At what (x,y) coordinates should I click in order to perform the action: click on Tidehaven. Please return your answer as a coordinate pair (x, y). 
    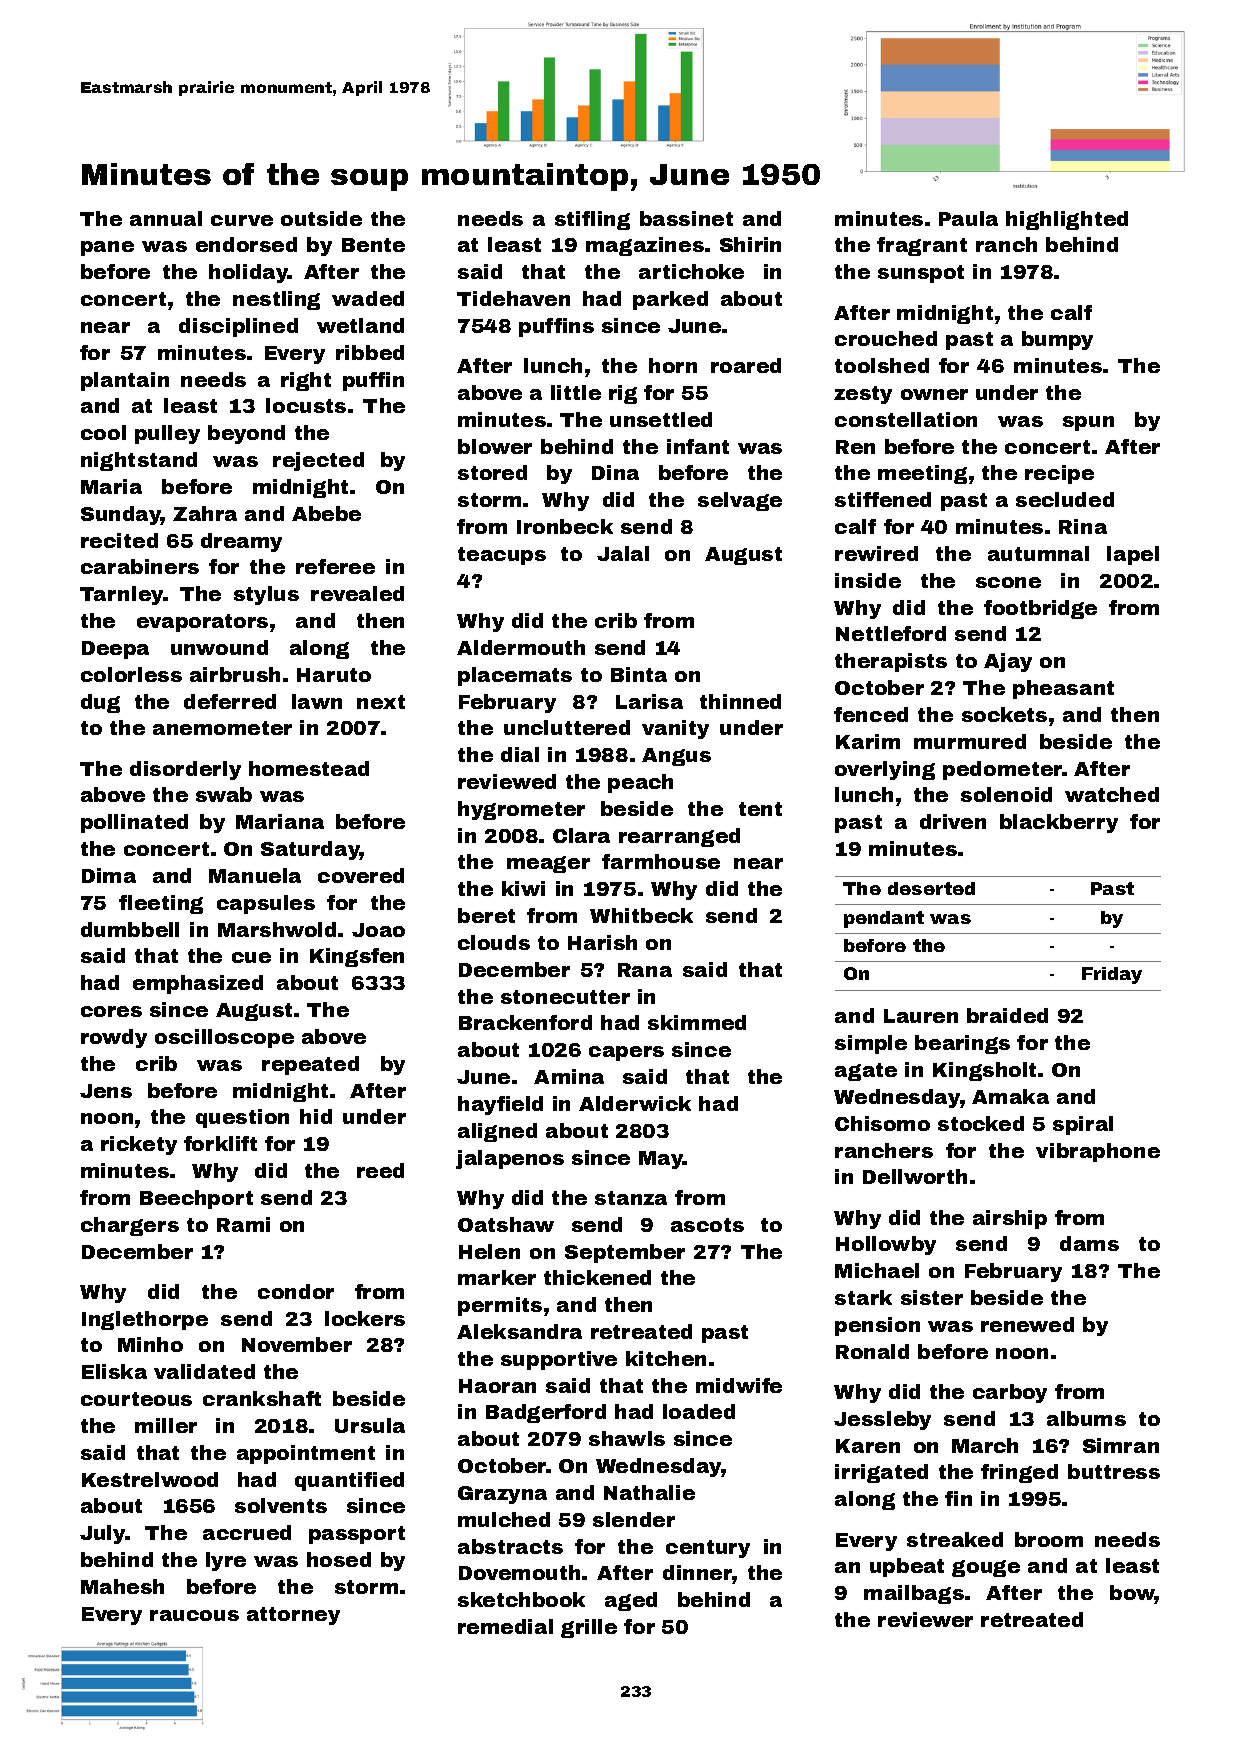
    Looking at the image, I should click on (513, 298).
